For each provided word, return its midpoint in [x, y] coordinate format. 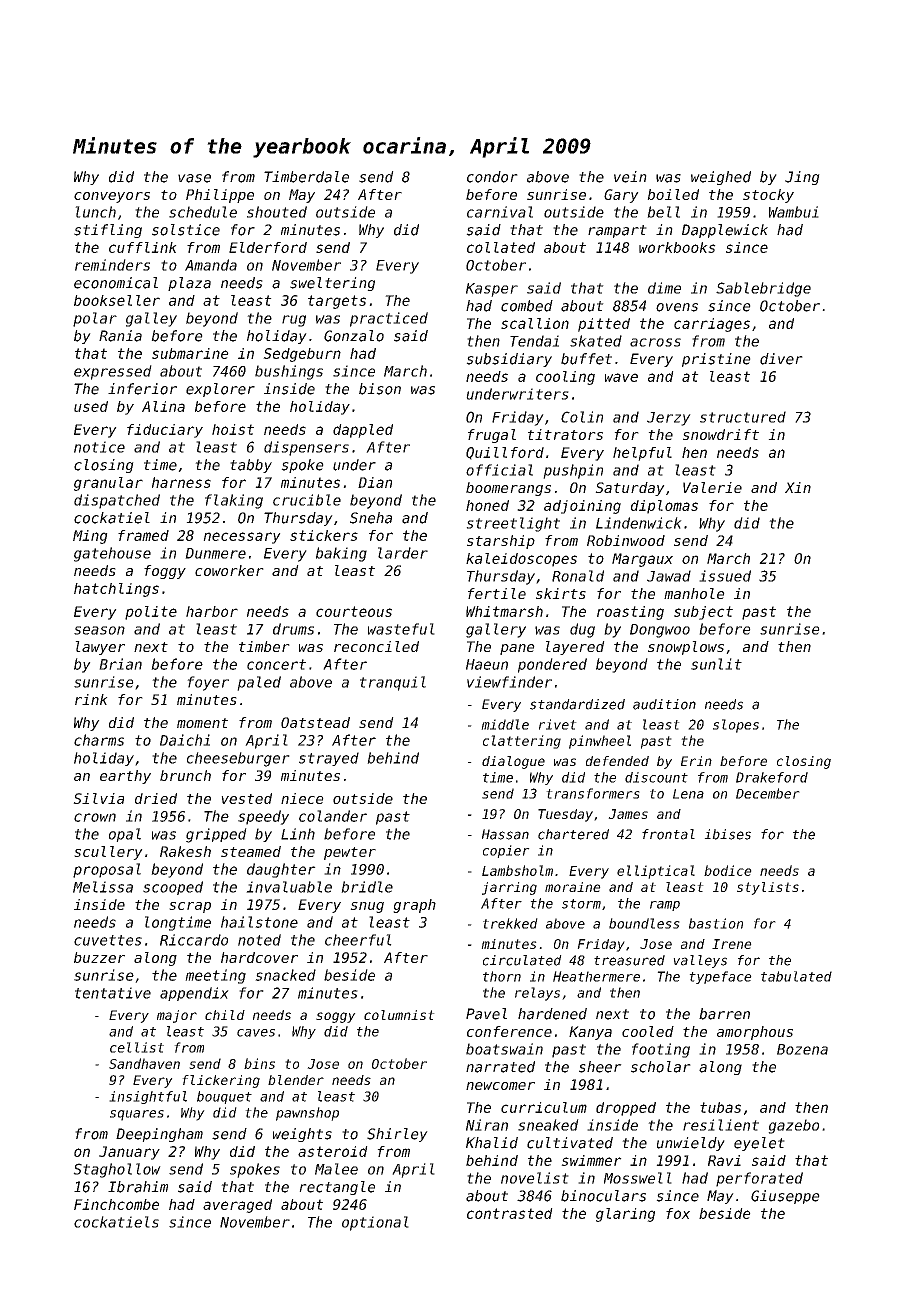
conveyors [112, 197]
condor [492, 177]
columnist [399, 1015]
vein [630, 177]
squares [137, 1115]
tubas [720, 1107]
